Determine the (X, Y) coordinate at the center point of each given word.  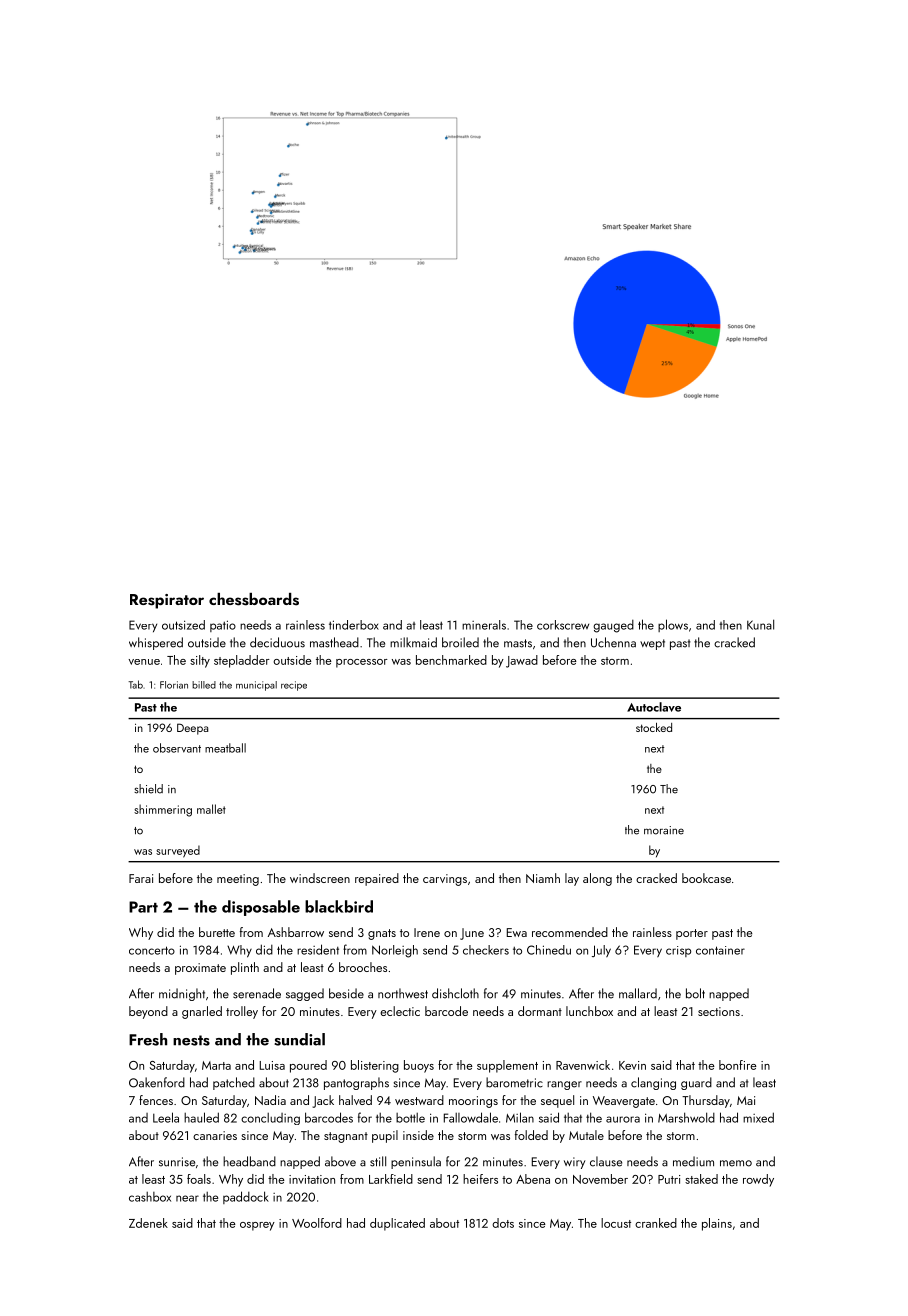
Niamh (543, 878)
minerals (484, 625)
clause (606, 1161)
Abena (533, 1179)
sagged (305, 994)
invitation (312, 1179)
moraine (664, 830)
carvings (445, 880)
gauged (613, 626)
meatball (225, 748)
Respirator (167, 601)
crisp (678, 951)
